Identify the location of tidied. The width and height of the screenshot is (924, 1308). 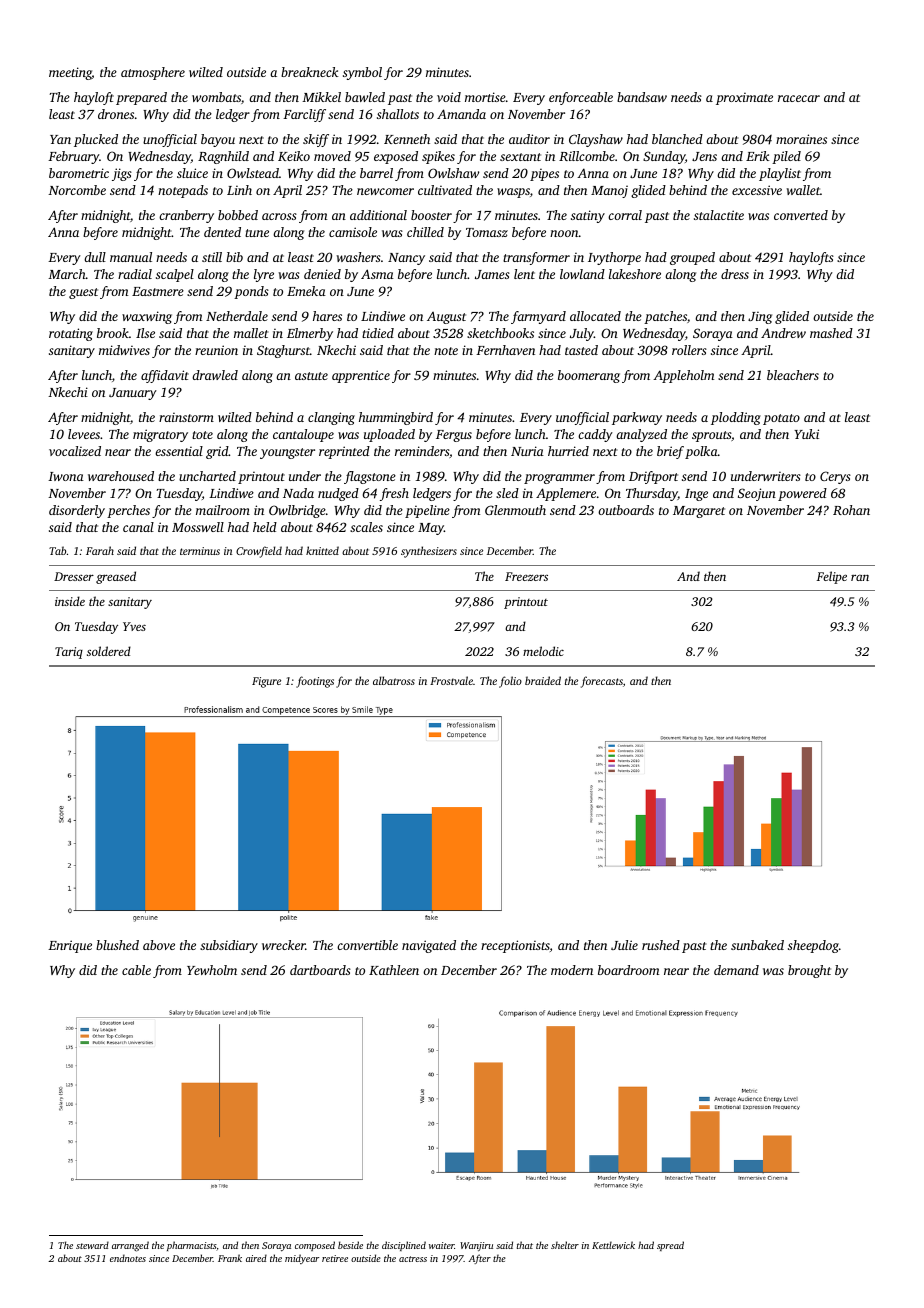
(378, 333).
